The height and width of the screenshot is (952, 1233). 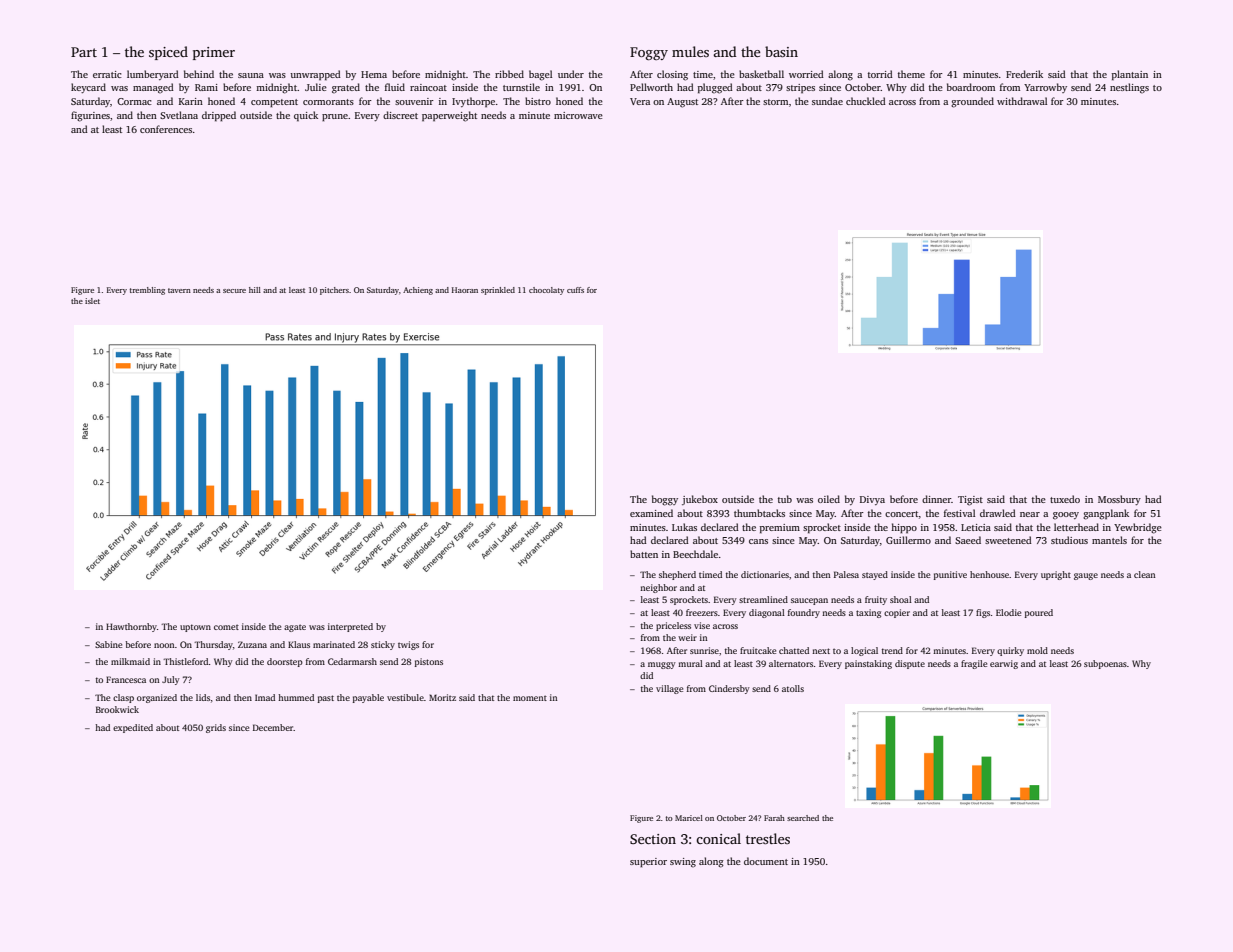 I want to click on plantain, so click(x=1130, y=75).
